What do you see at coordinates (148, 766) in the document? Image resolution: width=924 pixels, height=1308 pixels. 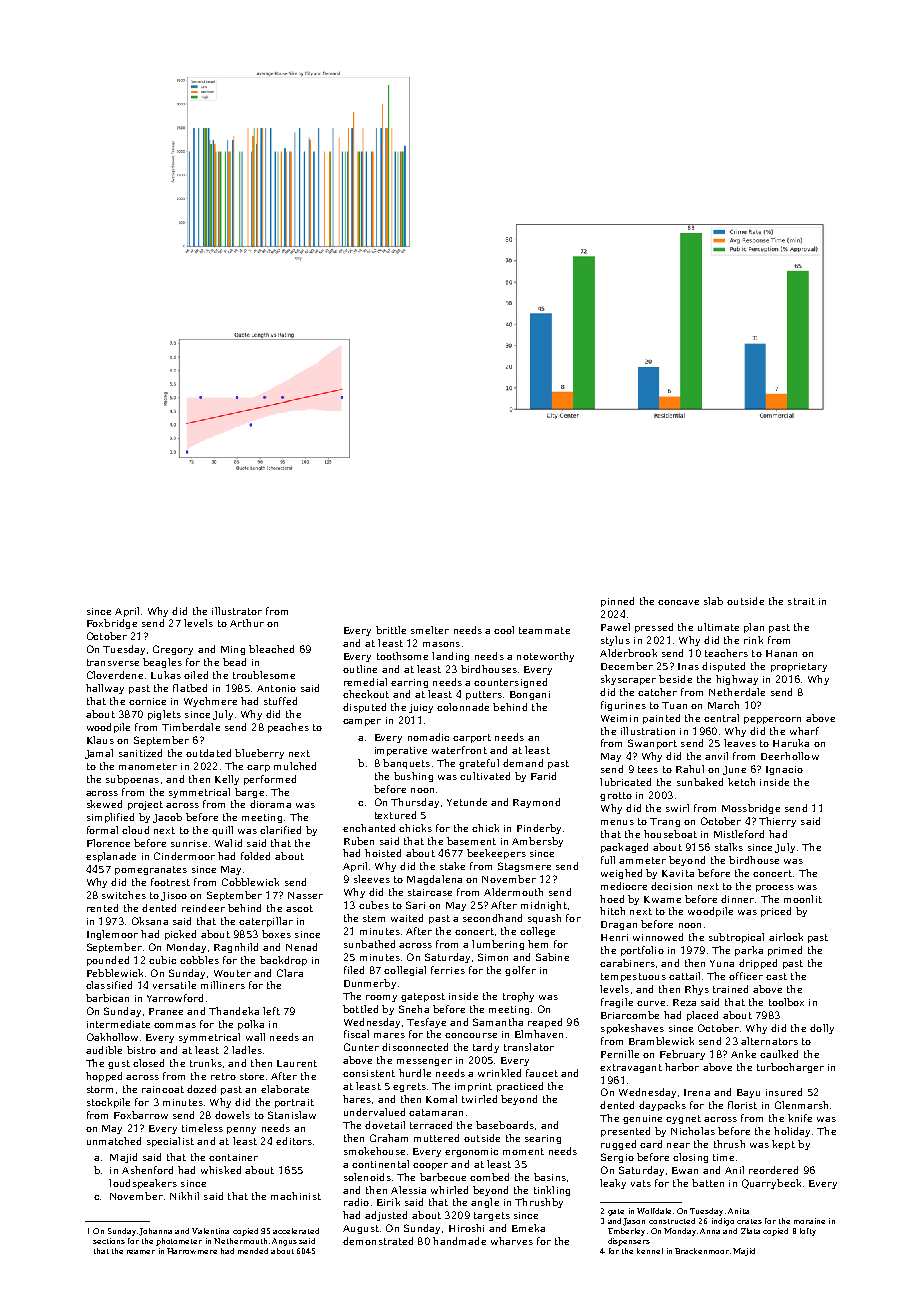 I see `manometer` at bounding box center [148, 766].
